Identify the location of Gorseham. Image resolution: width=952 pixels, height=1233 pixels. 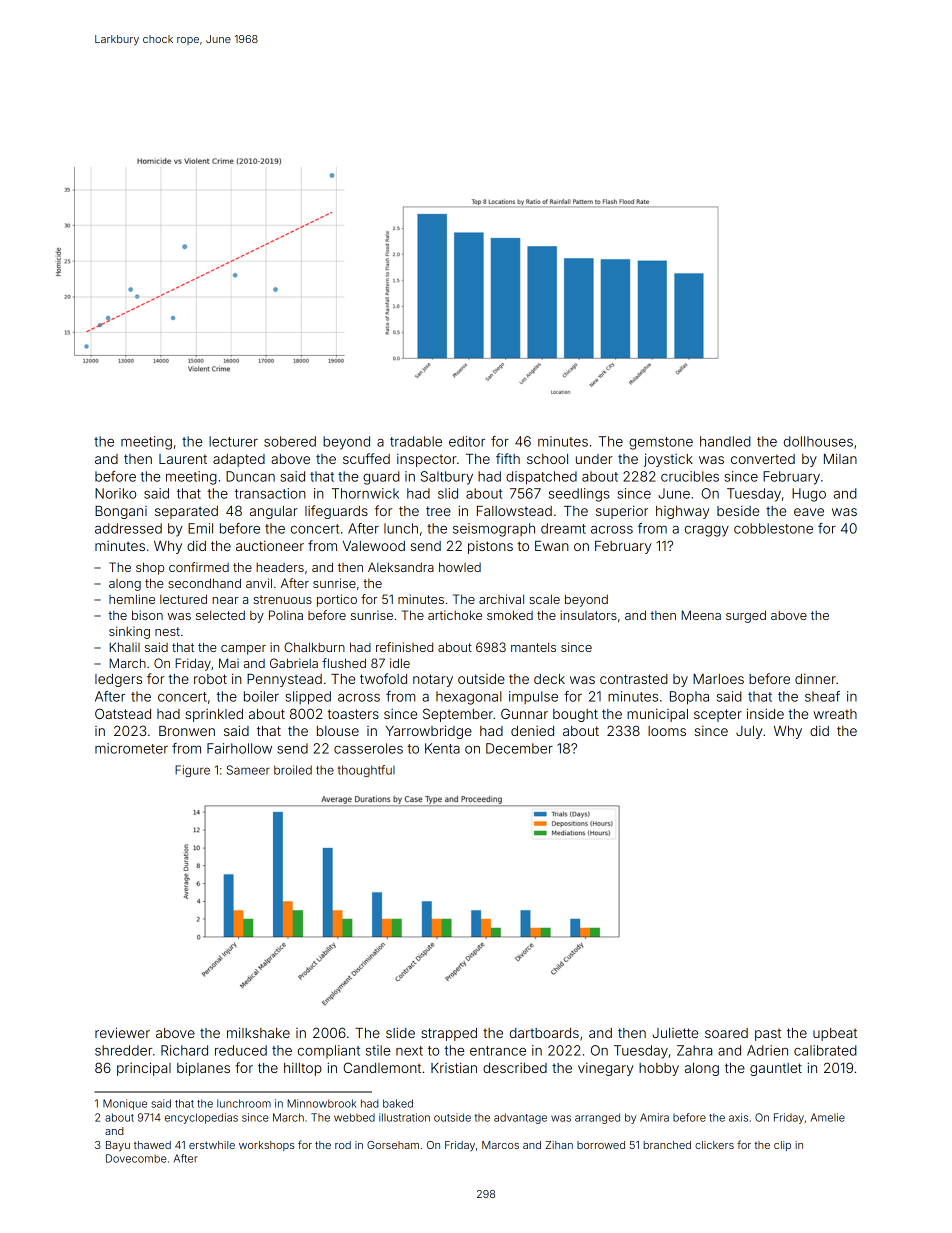
(393, 1145).
